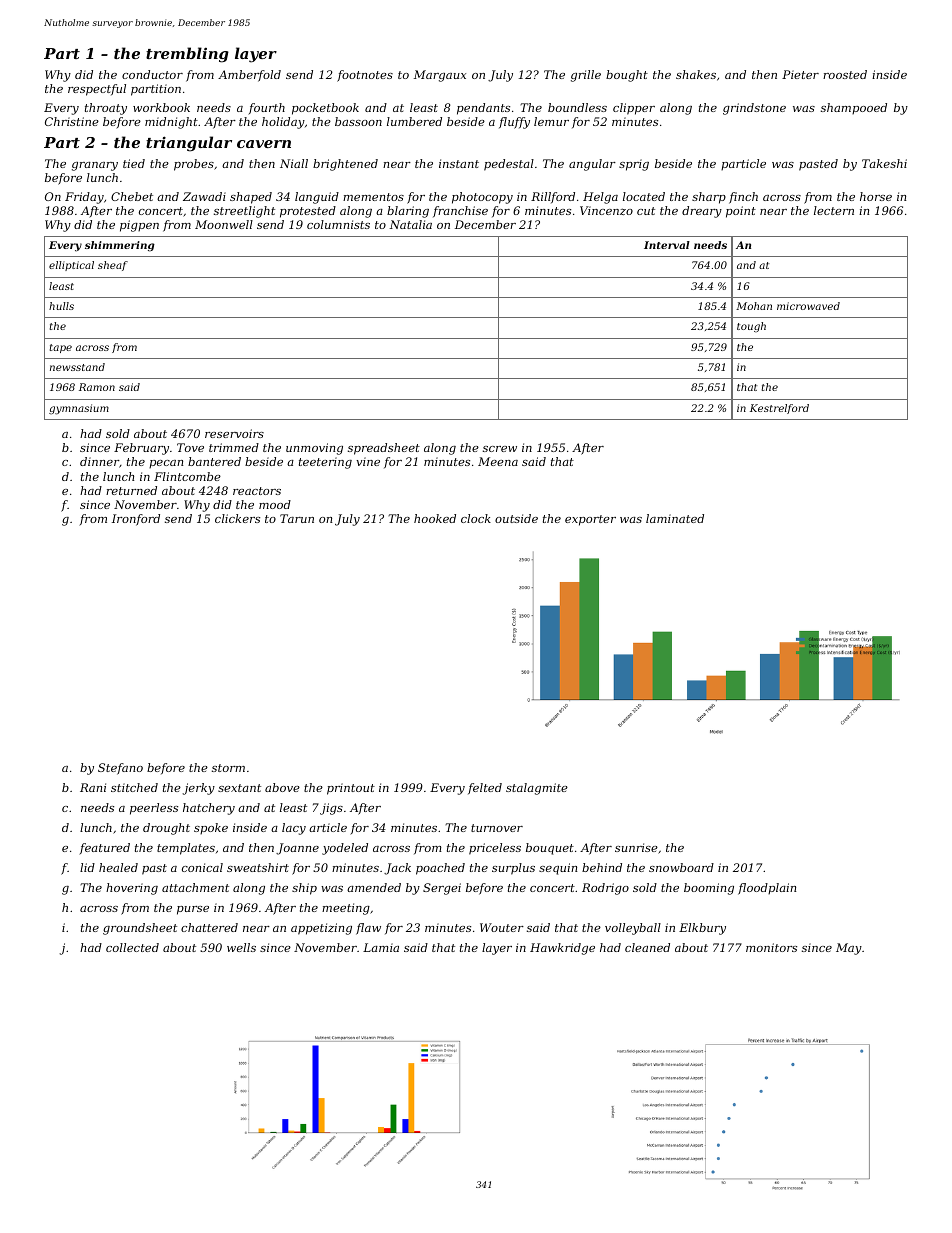 The height and width of the screenshot is (1233, 952). What do you see at coordinates (154, 809) in the screenshot?
I see `peerless` at bounding box center [154, 809].
